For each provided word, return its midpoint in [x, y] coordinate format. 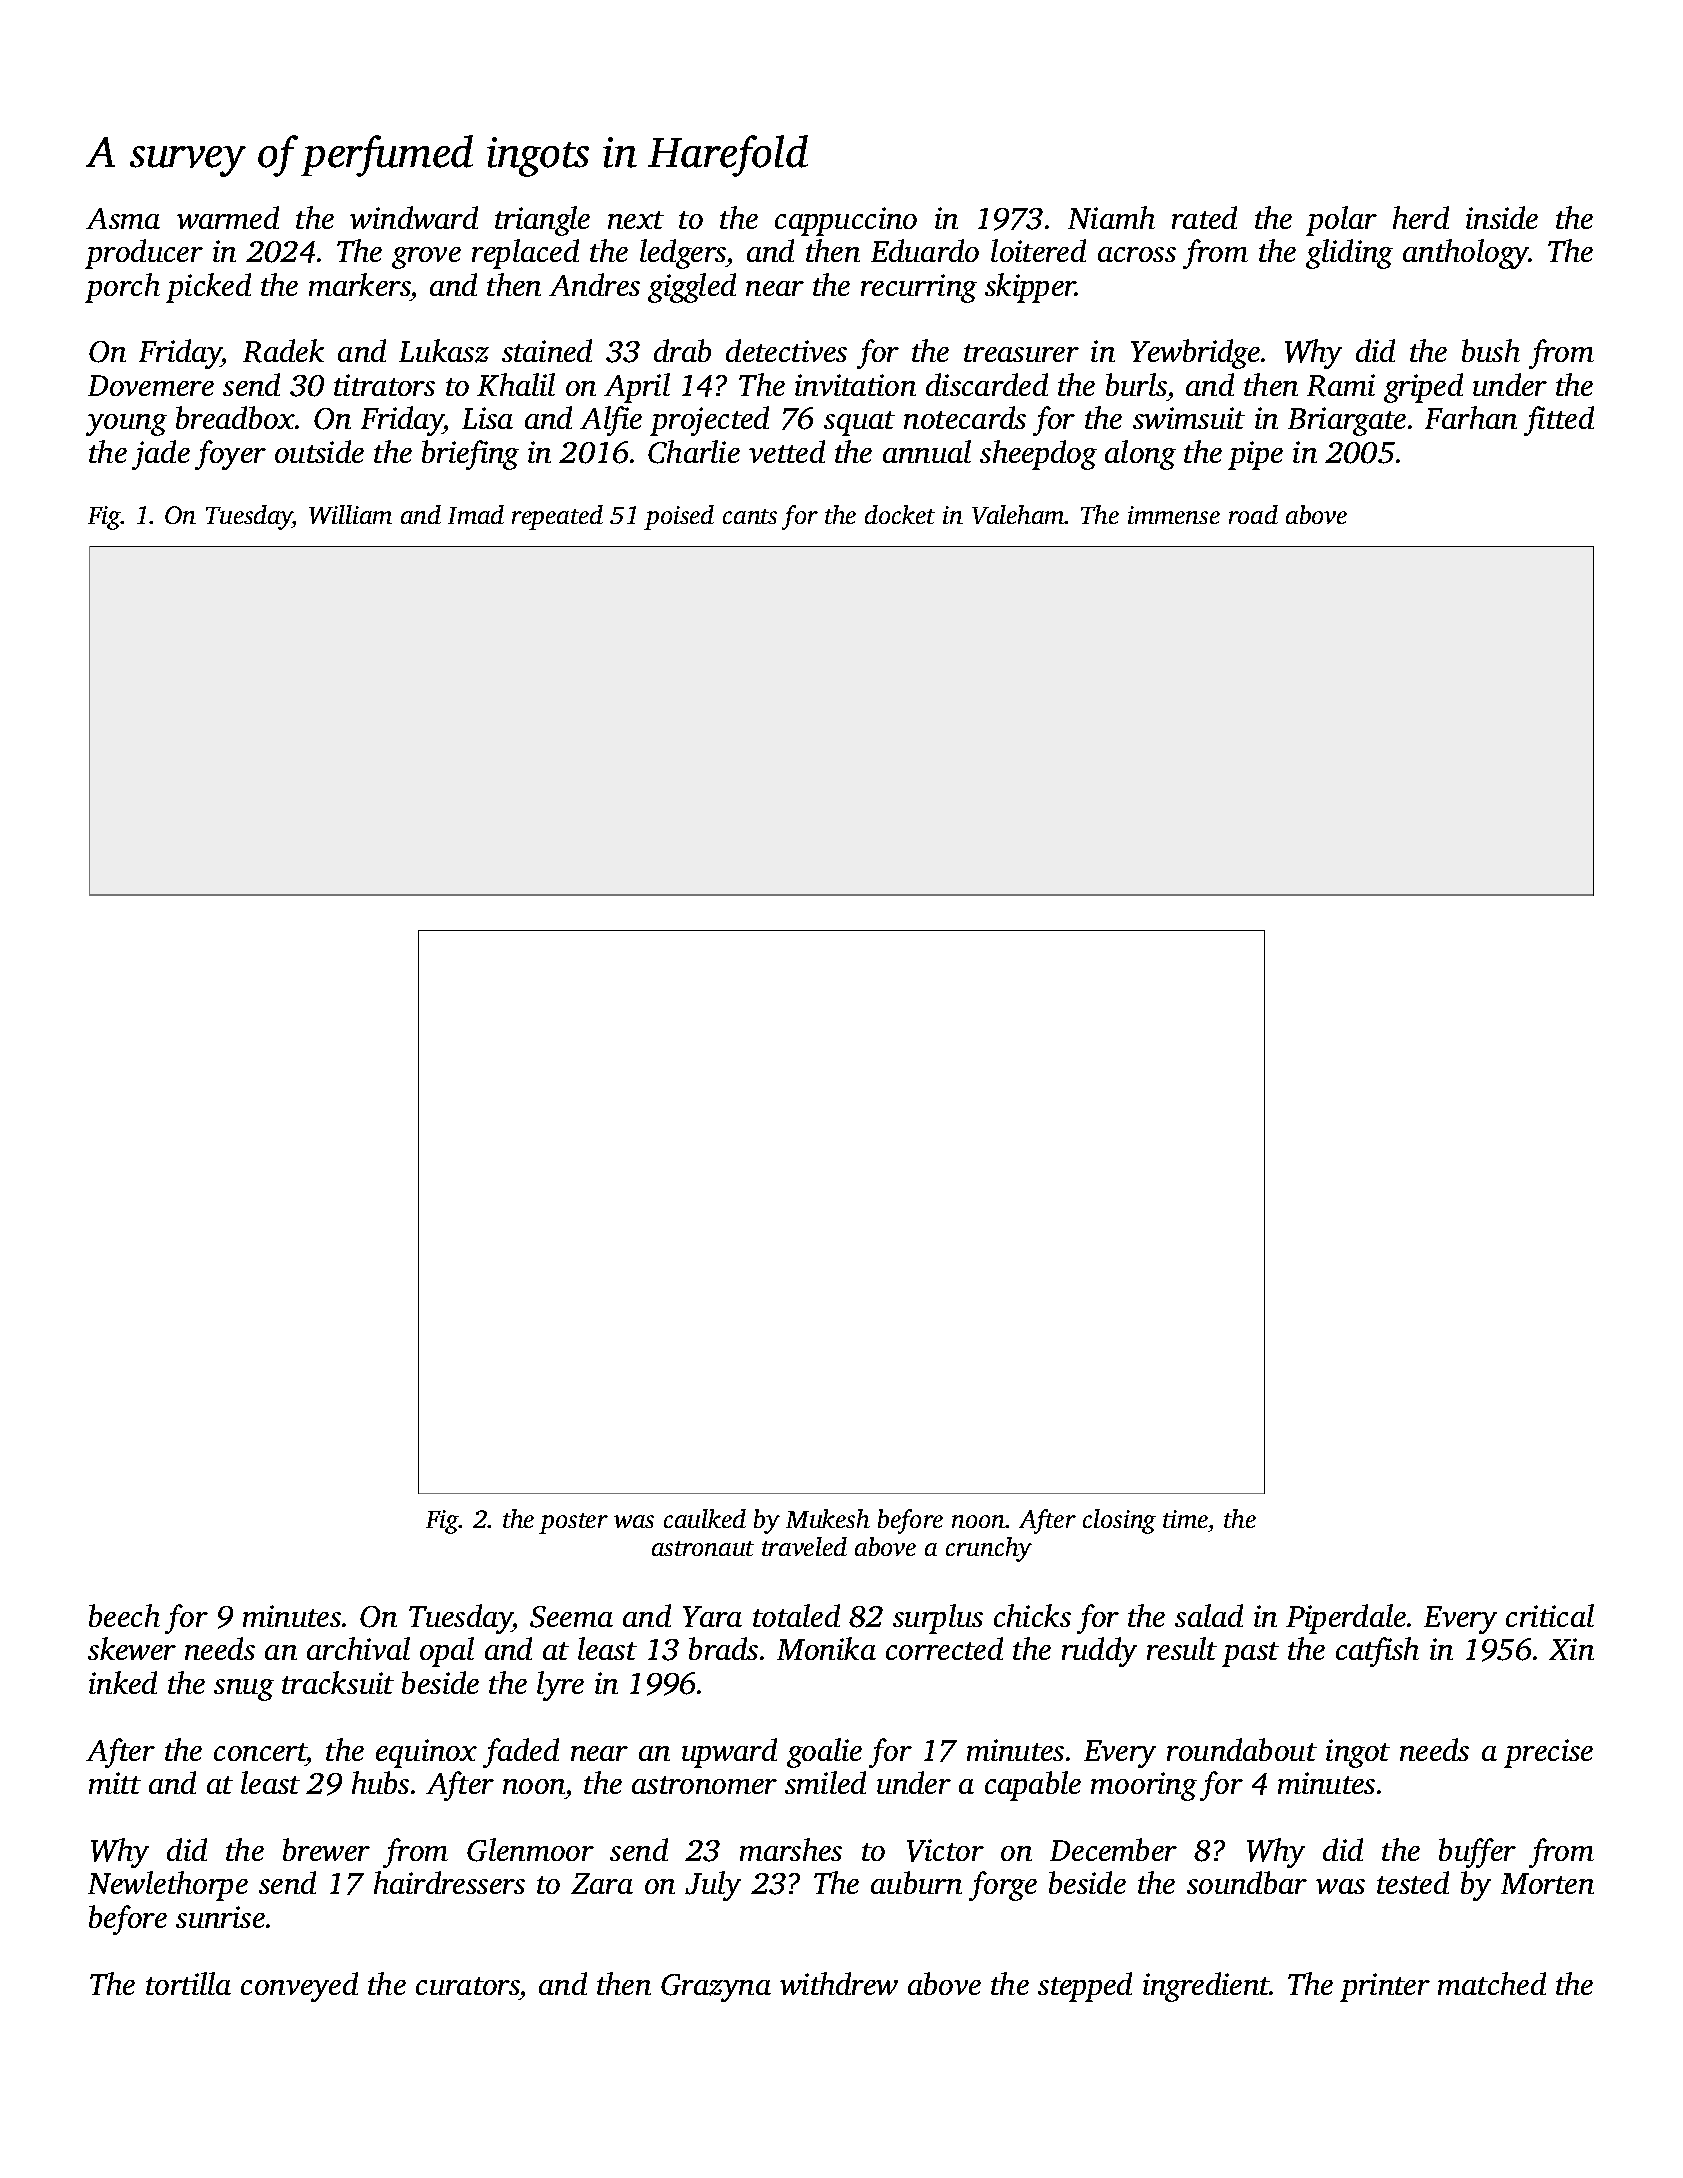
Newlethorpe [168, 1886]
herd [1421, 217]
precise [1548, 1753]
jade [161, 455]
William [350, 514]
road [1253, 514]
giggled [692, 288]
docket [900, 514]
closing [1119, 1521]
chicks [1032, 1615]
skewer [132, 1648]
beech [124, 1615]
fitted [1559, 421]
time [1185, 1519]
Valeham [1018, 514]
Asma [123, 218]
